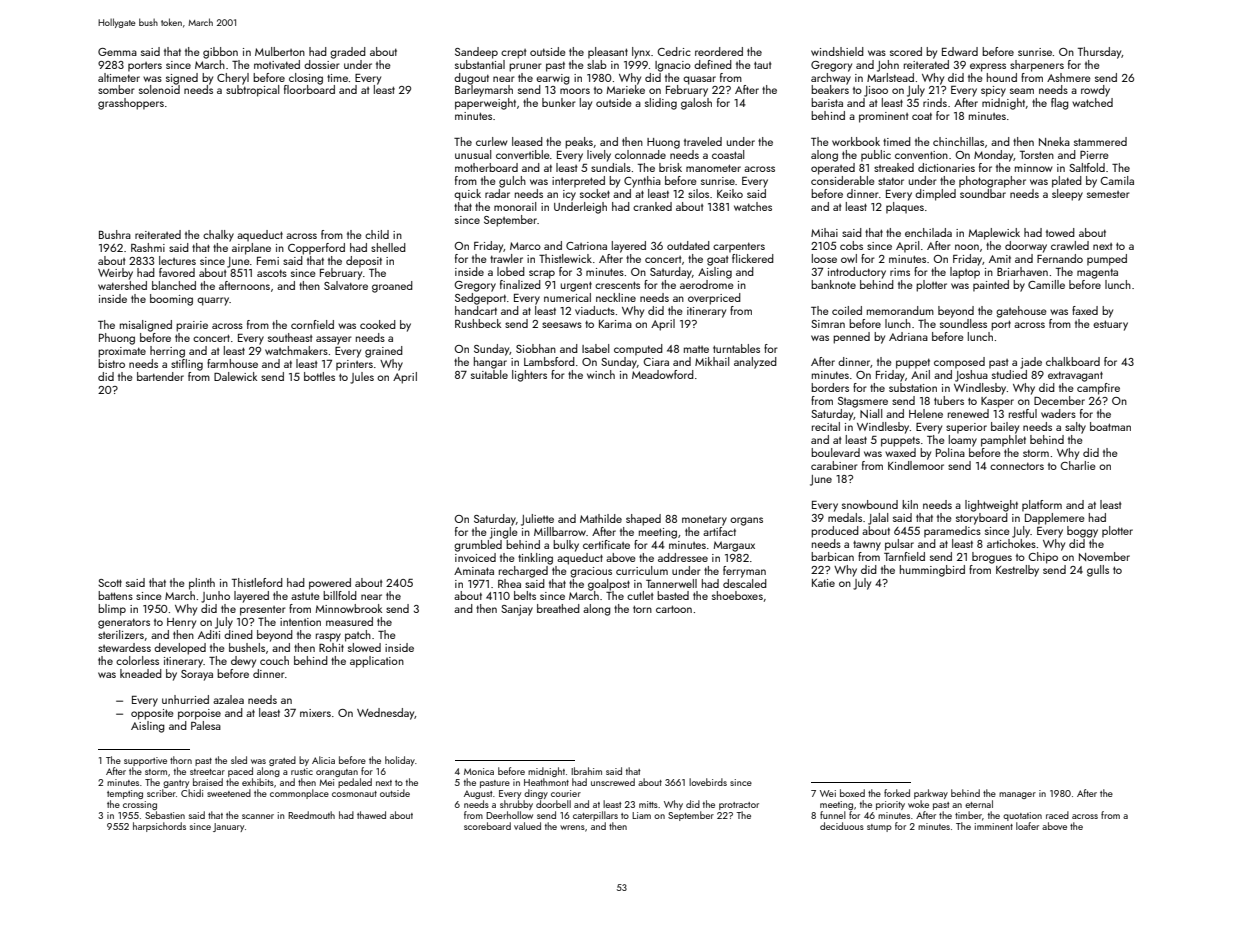  Describe the element at coordinates (515, 206) in the image. I see `monorail` at that location.
